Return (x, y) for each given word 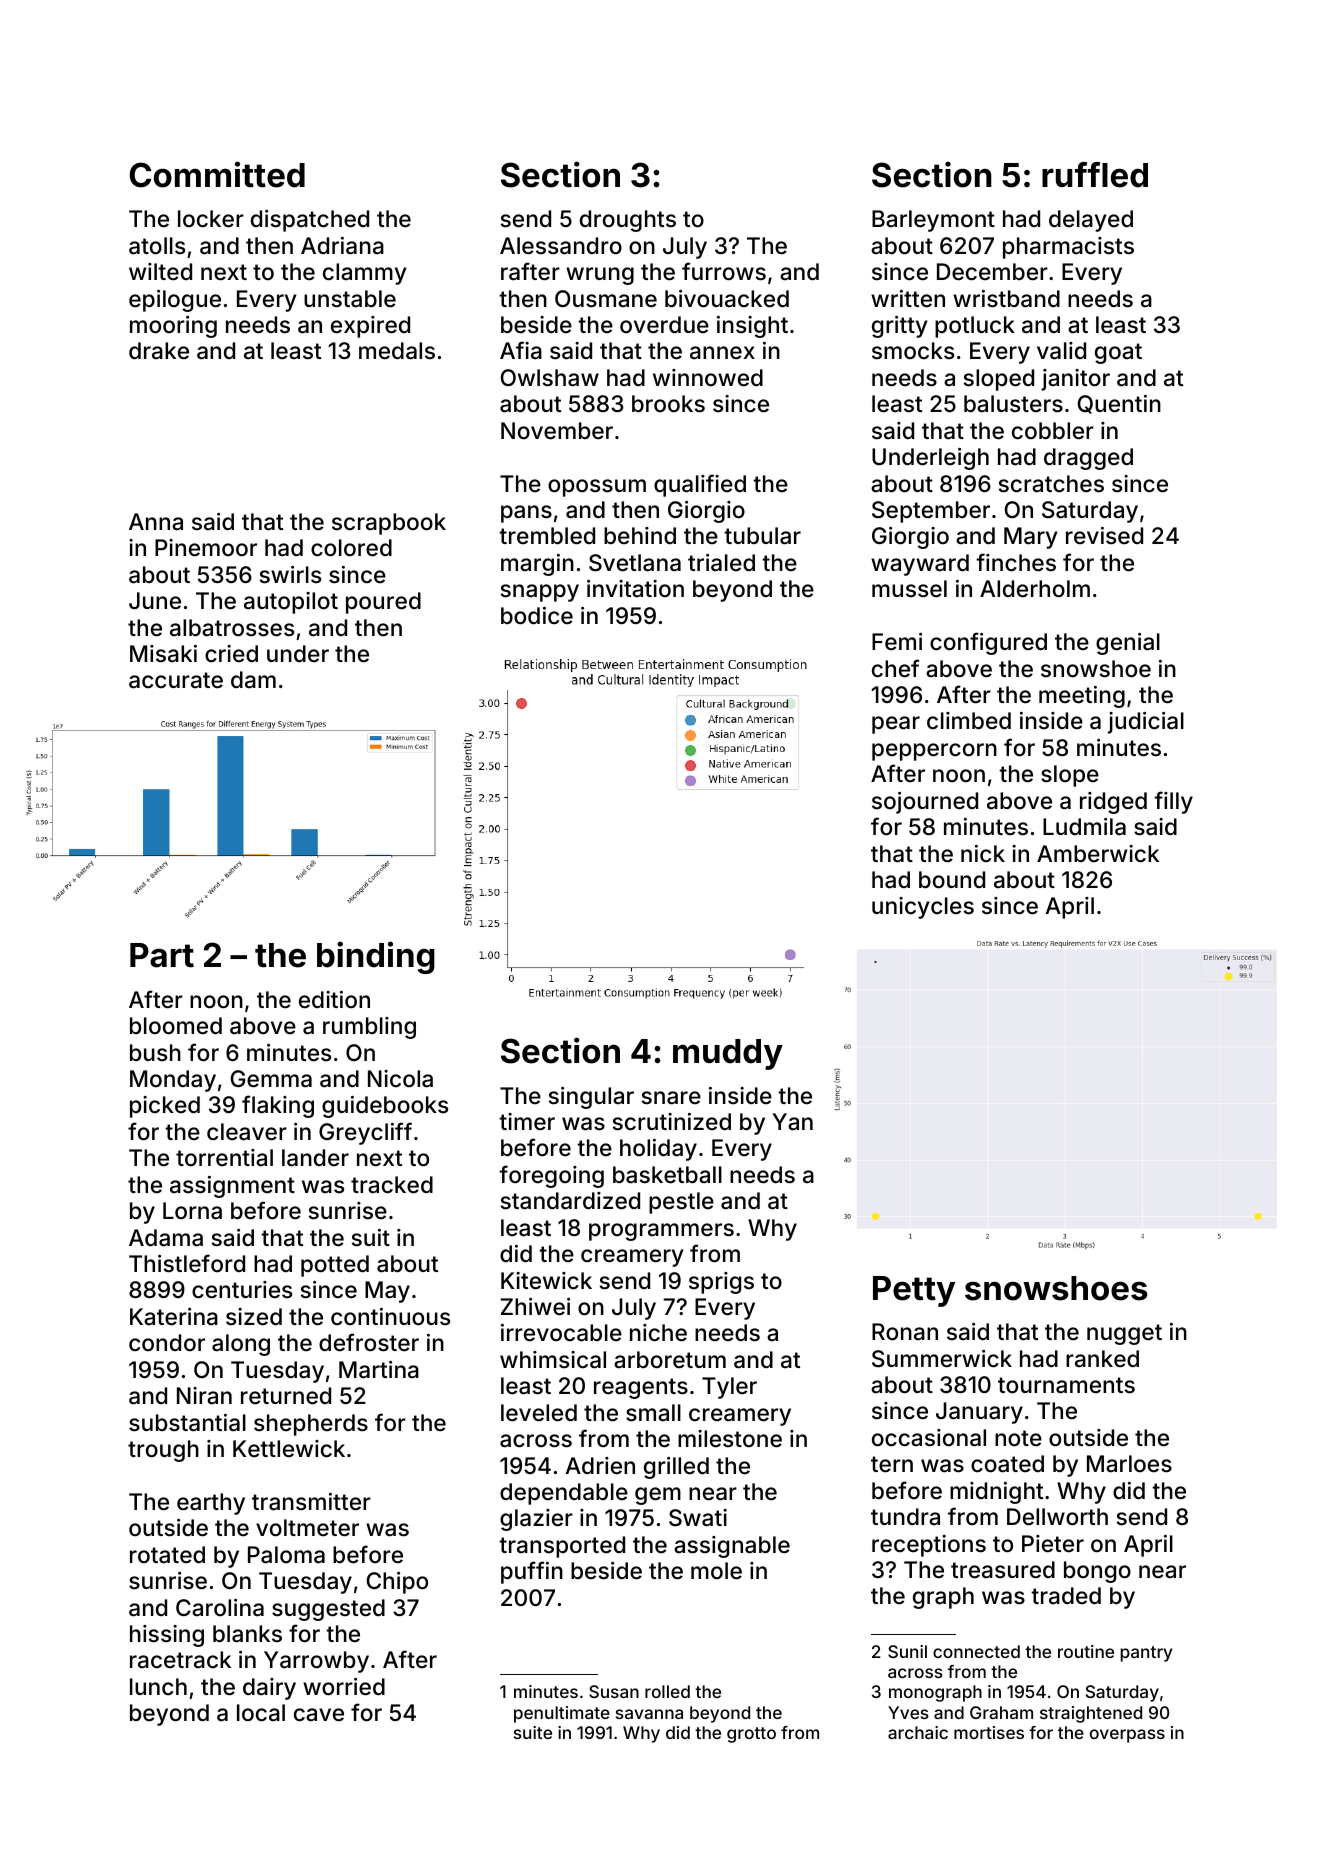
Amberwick (1098, 854)
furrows (724, 271)
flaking (278, 1106)
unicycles (923, 908)
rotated (167, 1555)
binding (376, 957)
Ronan (905, 1332)
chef (895, 668)
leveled (539, 1413)
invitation (635, 589)
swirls (290, 575)
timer (527, 1122)
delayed (1091, 221)
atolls (157, 246)
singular (591, 1098)
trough (163, 1451)
